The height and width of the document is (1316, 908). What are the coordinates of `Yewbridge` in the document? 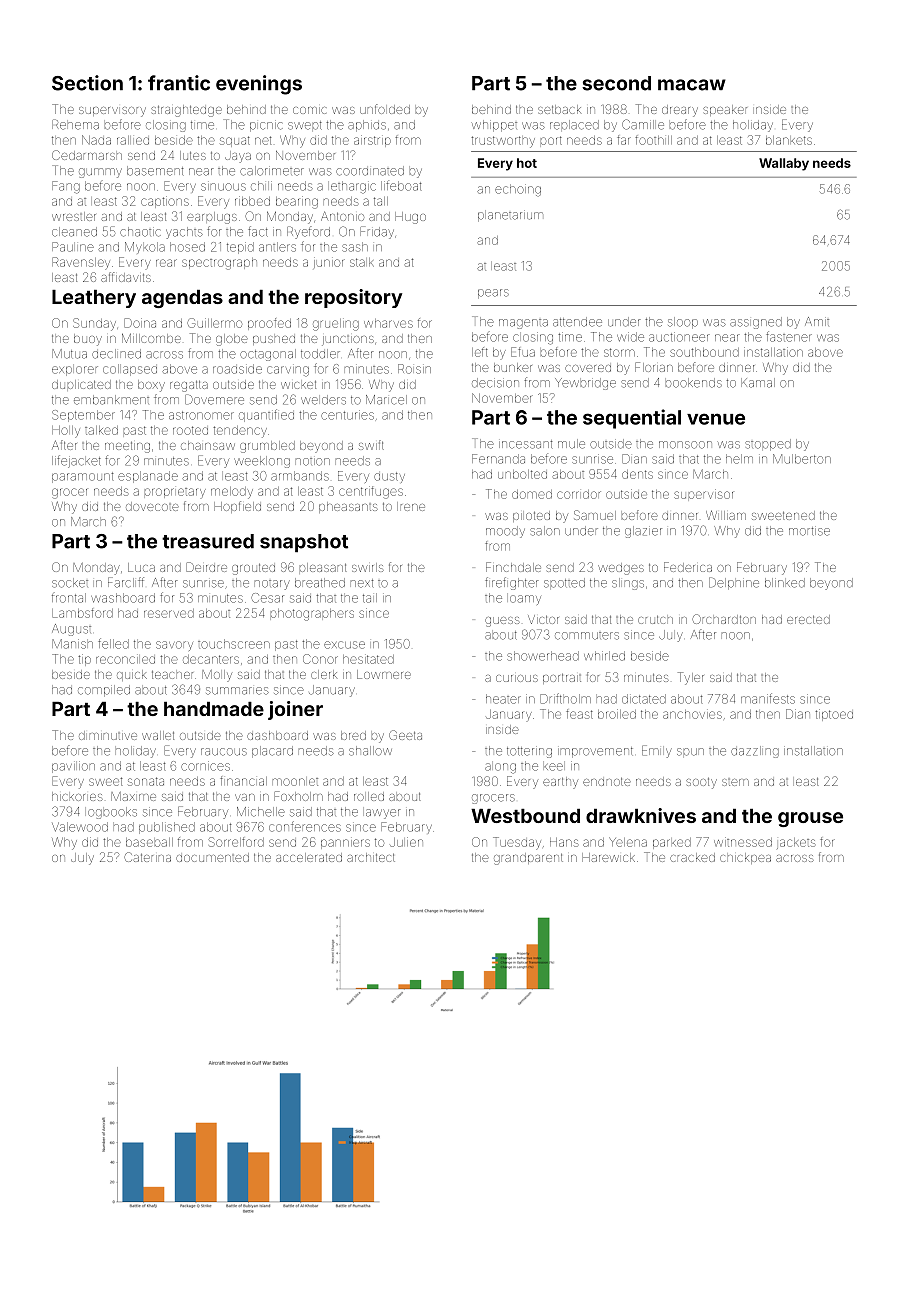 It's located at (585, 384).
